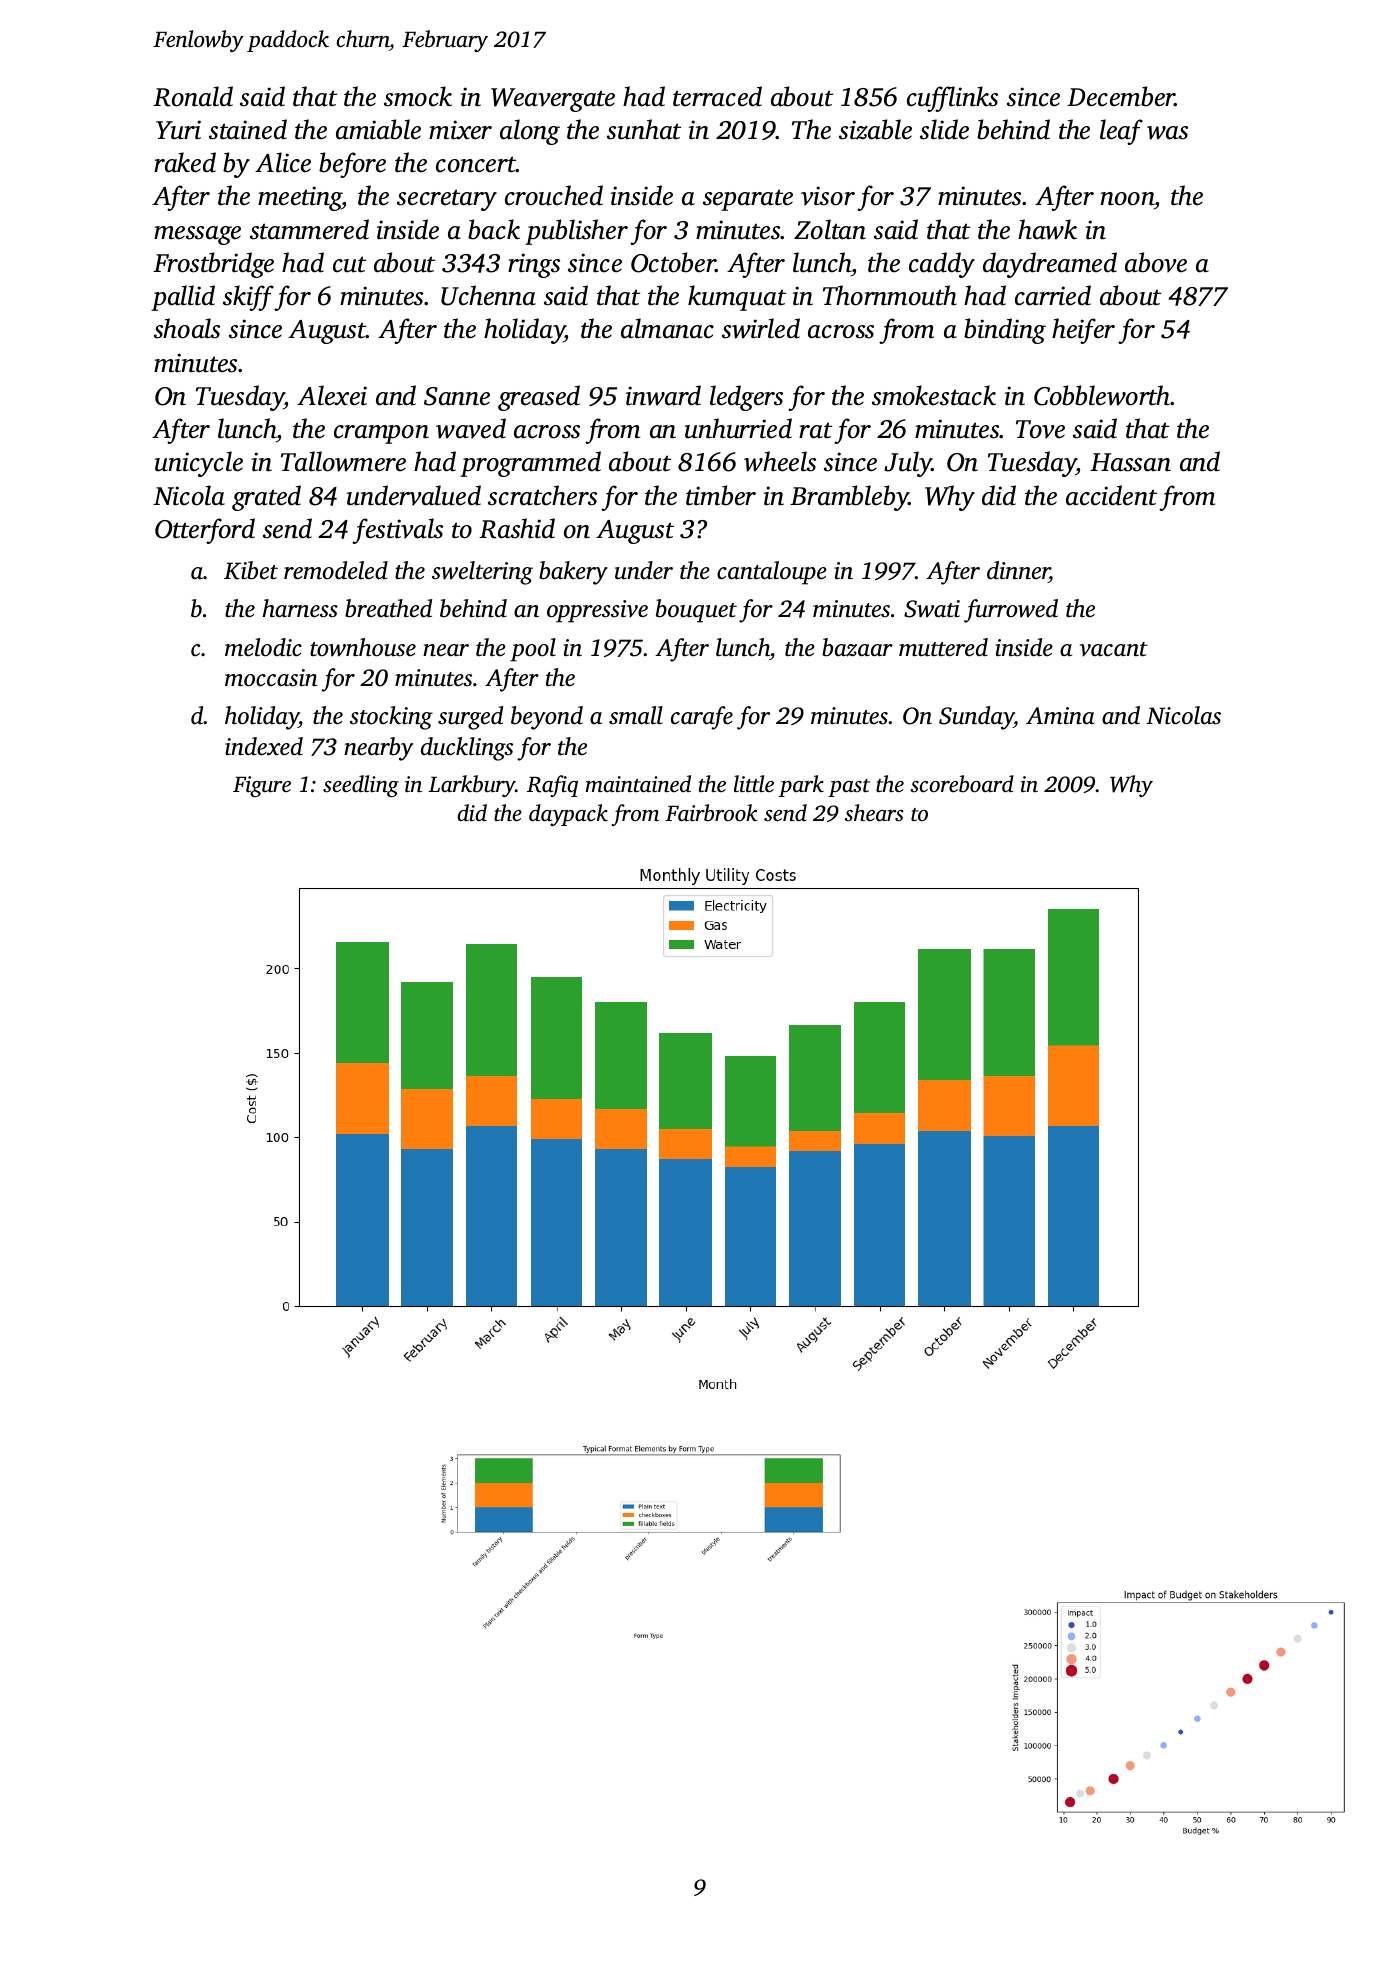  I want to click on terraced, so click(717, 96).
